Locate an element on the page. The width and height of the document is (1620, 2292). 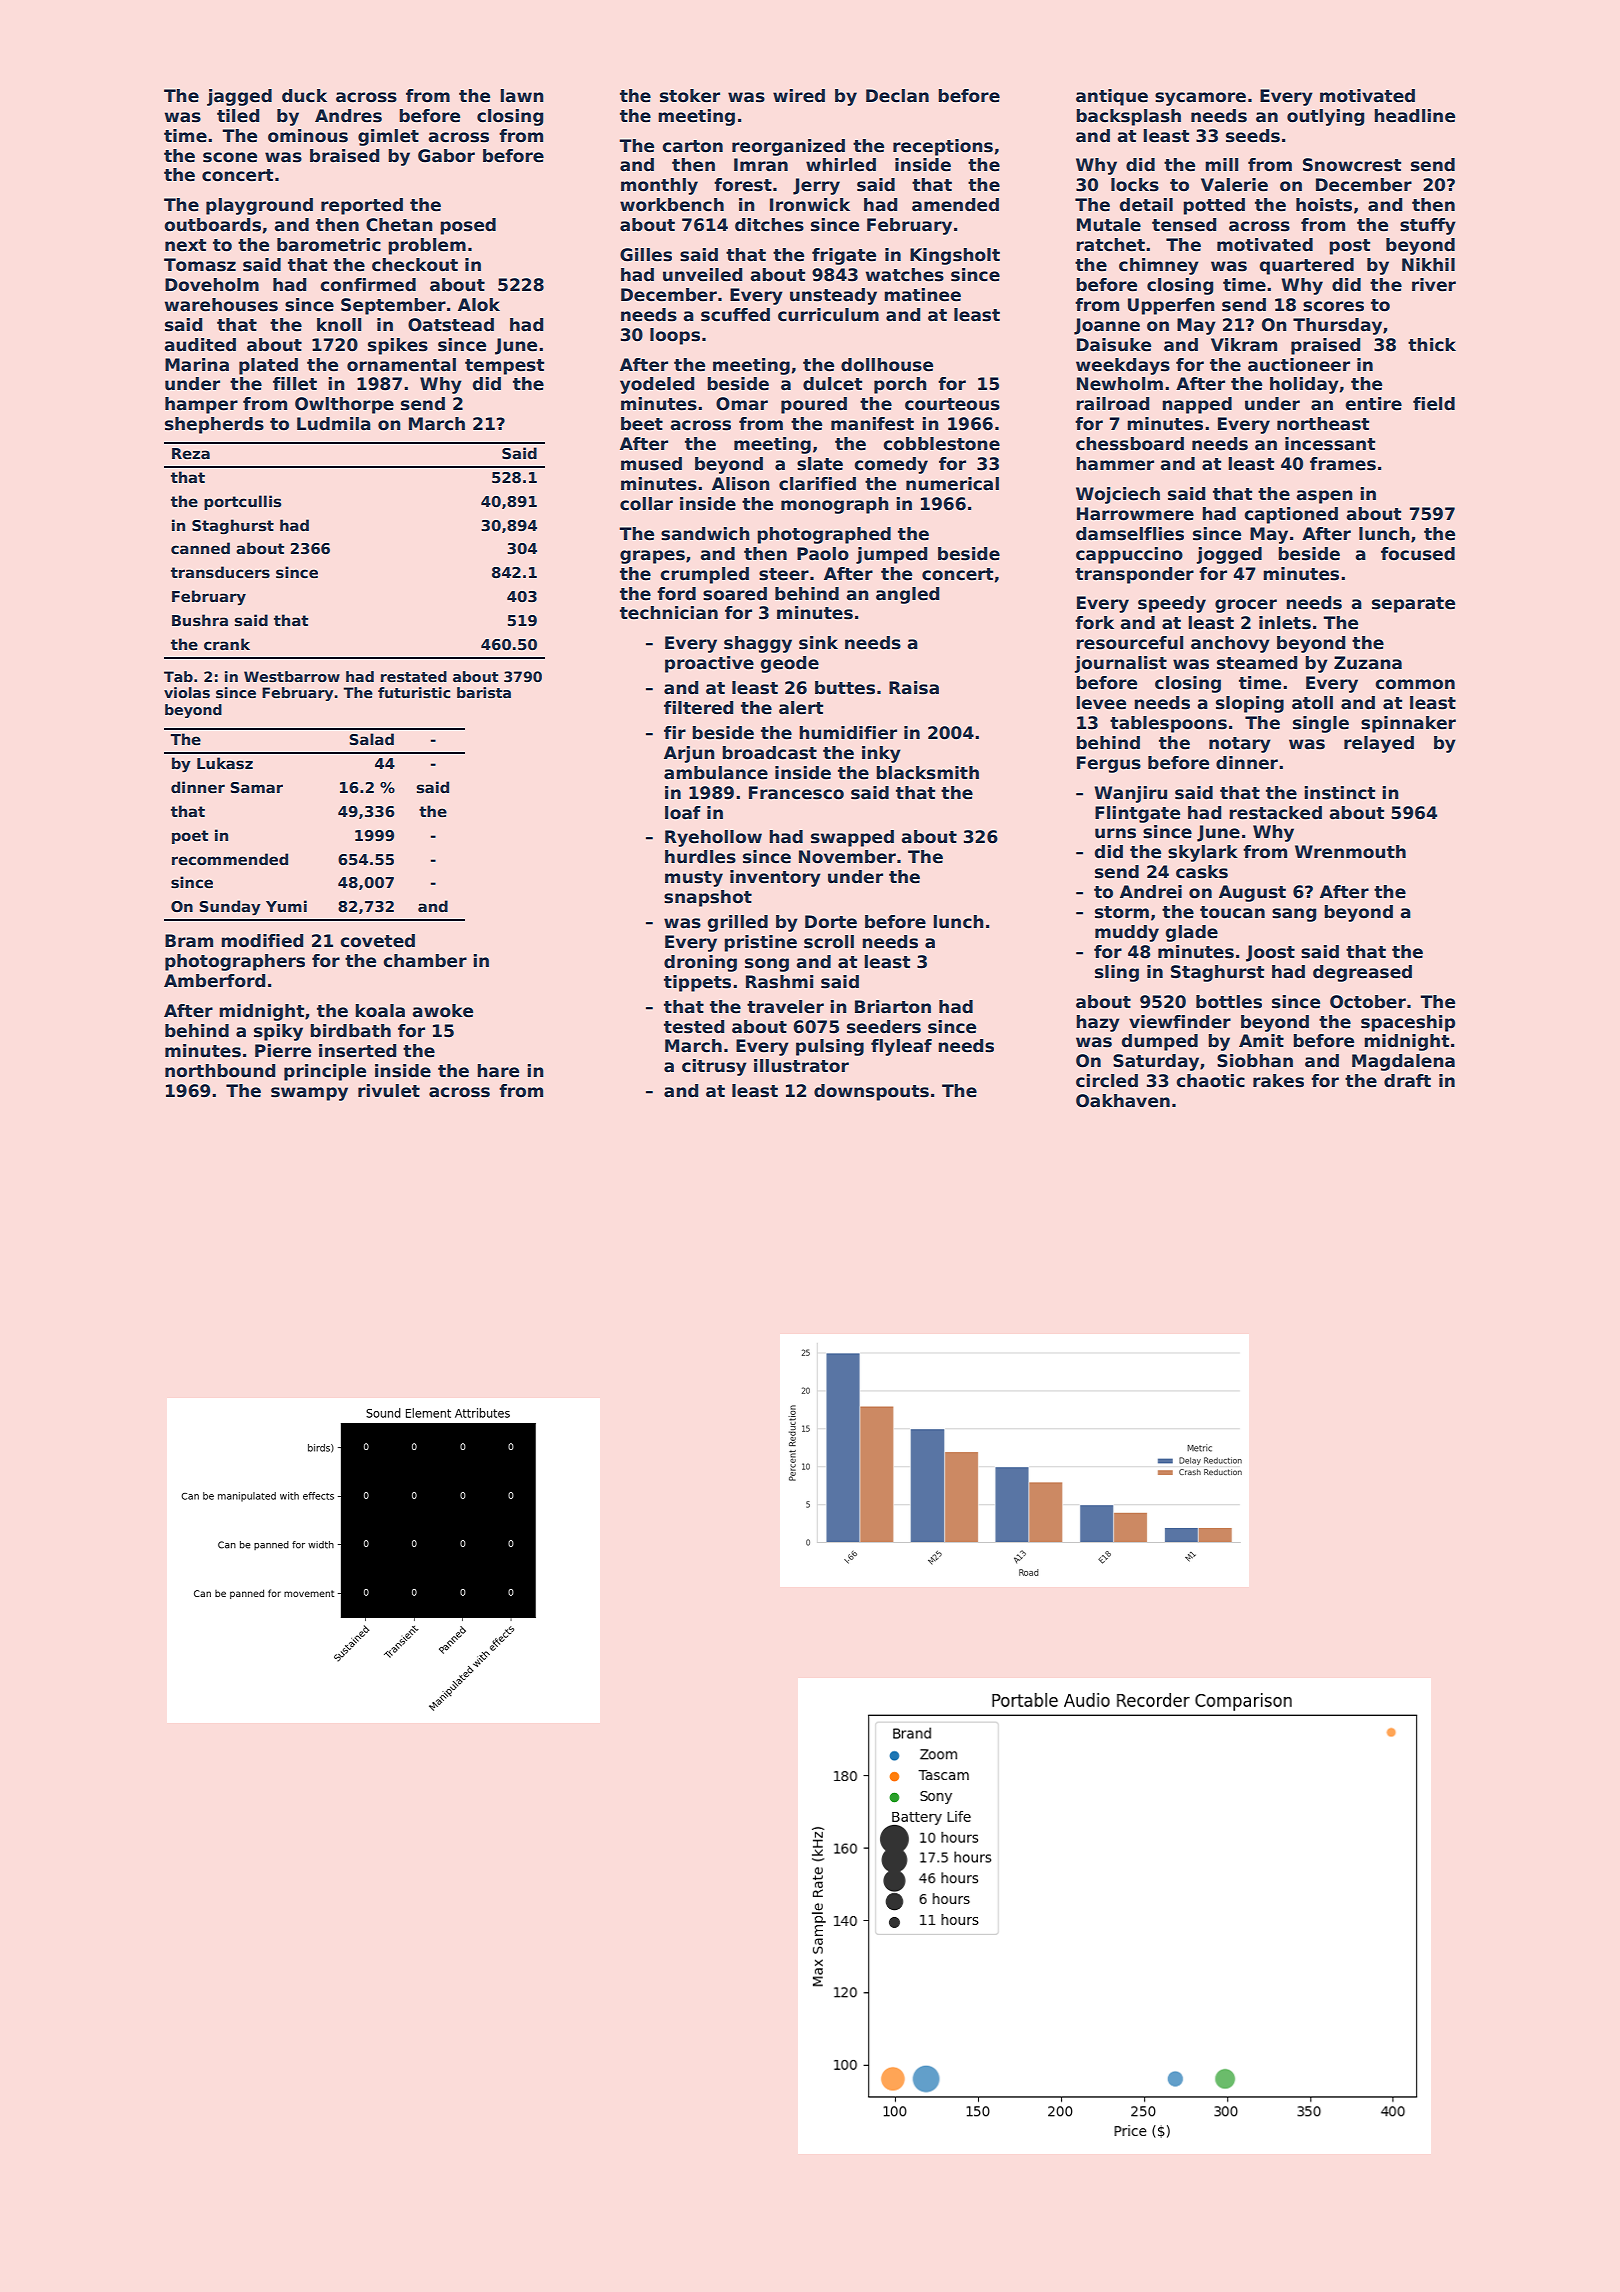
draft is located at coordinates (1407, 1081).
